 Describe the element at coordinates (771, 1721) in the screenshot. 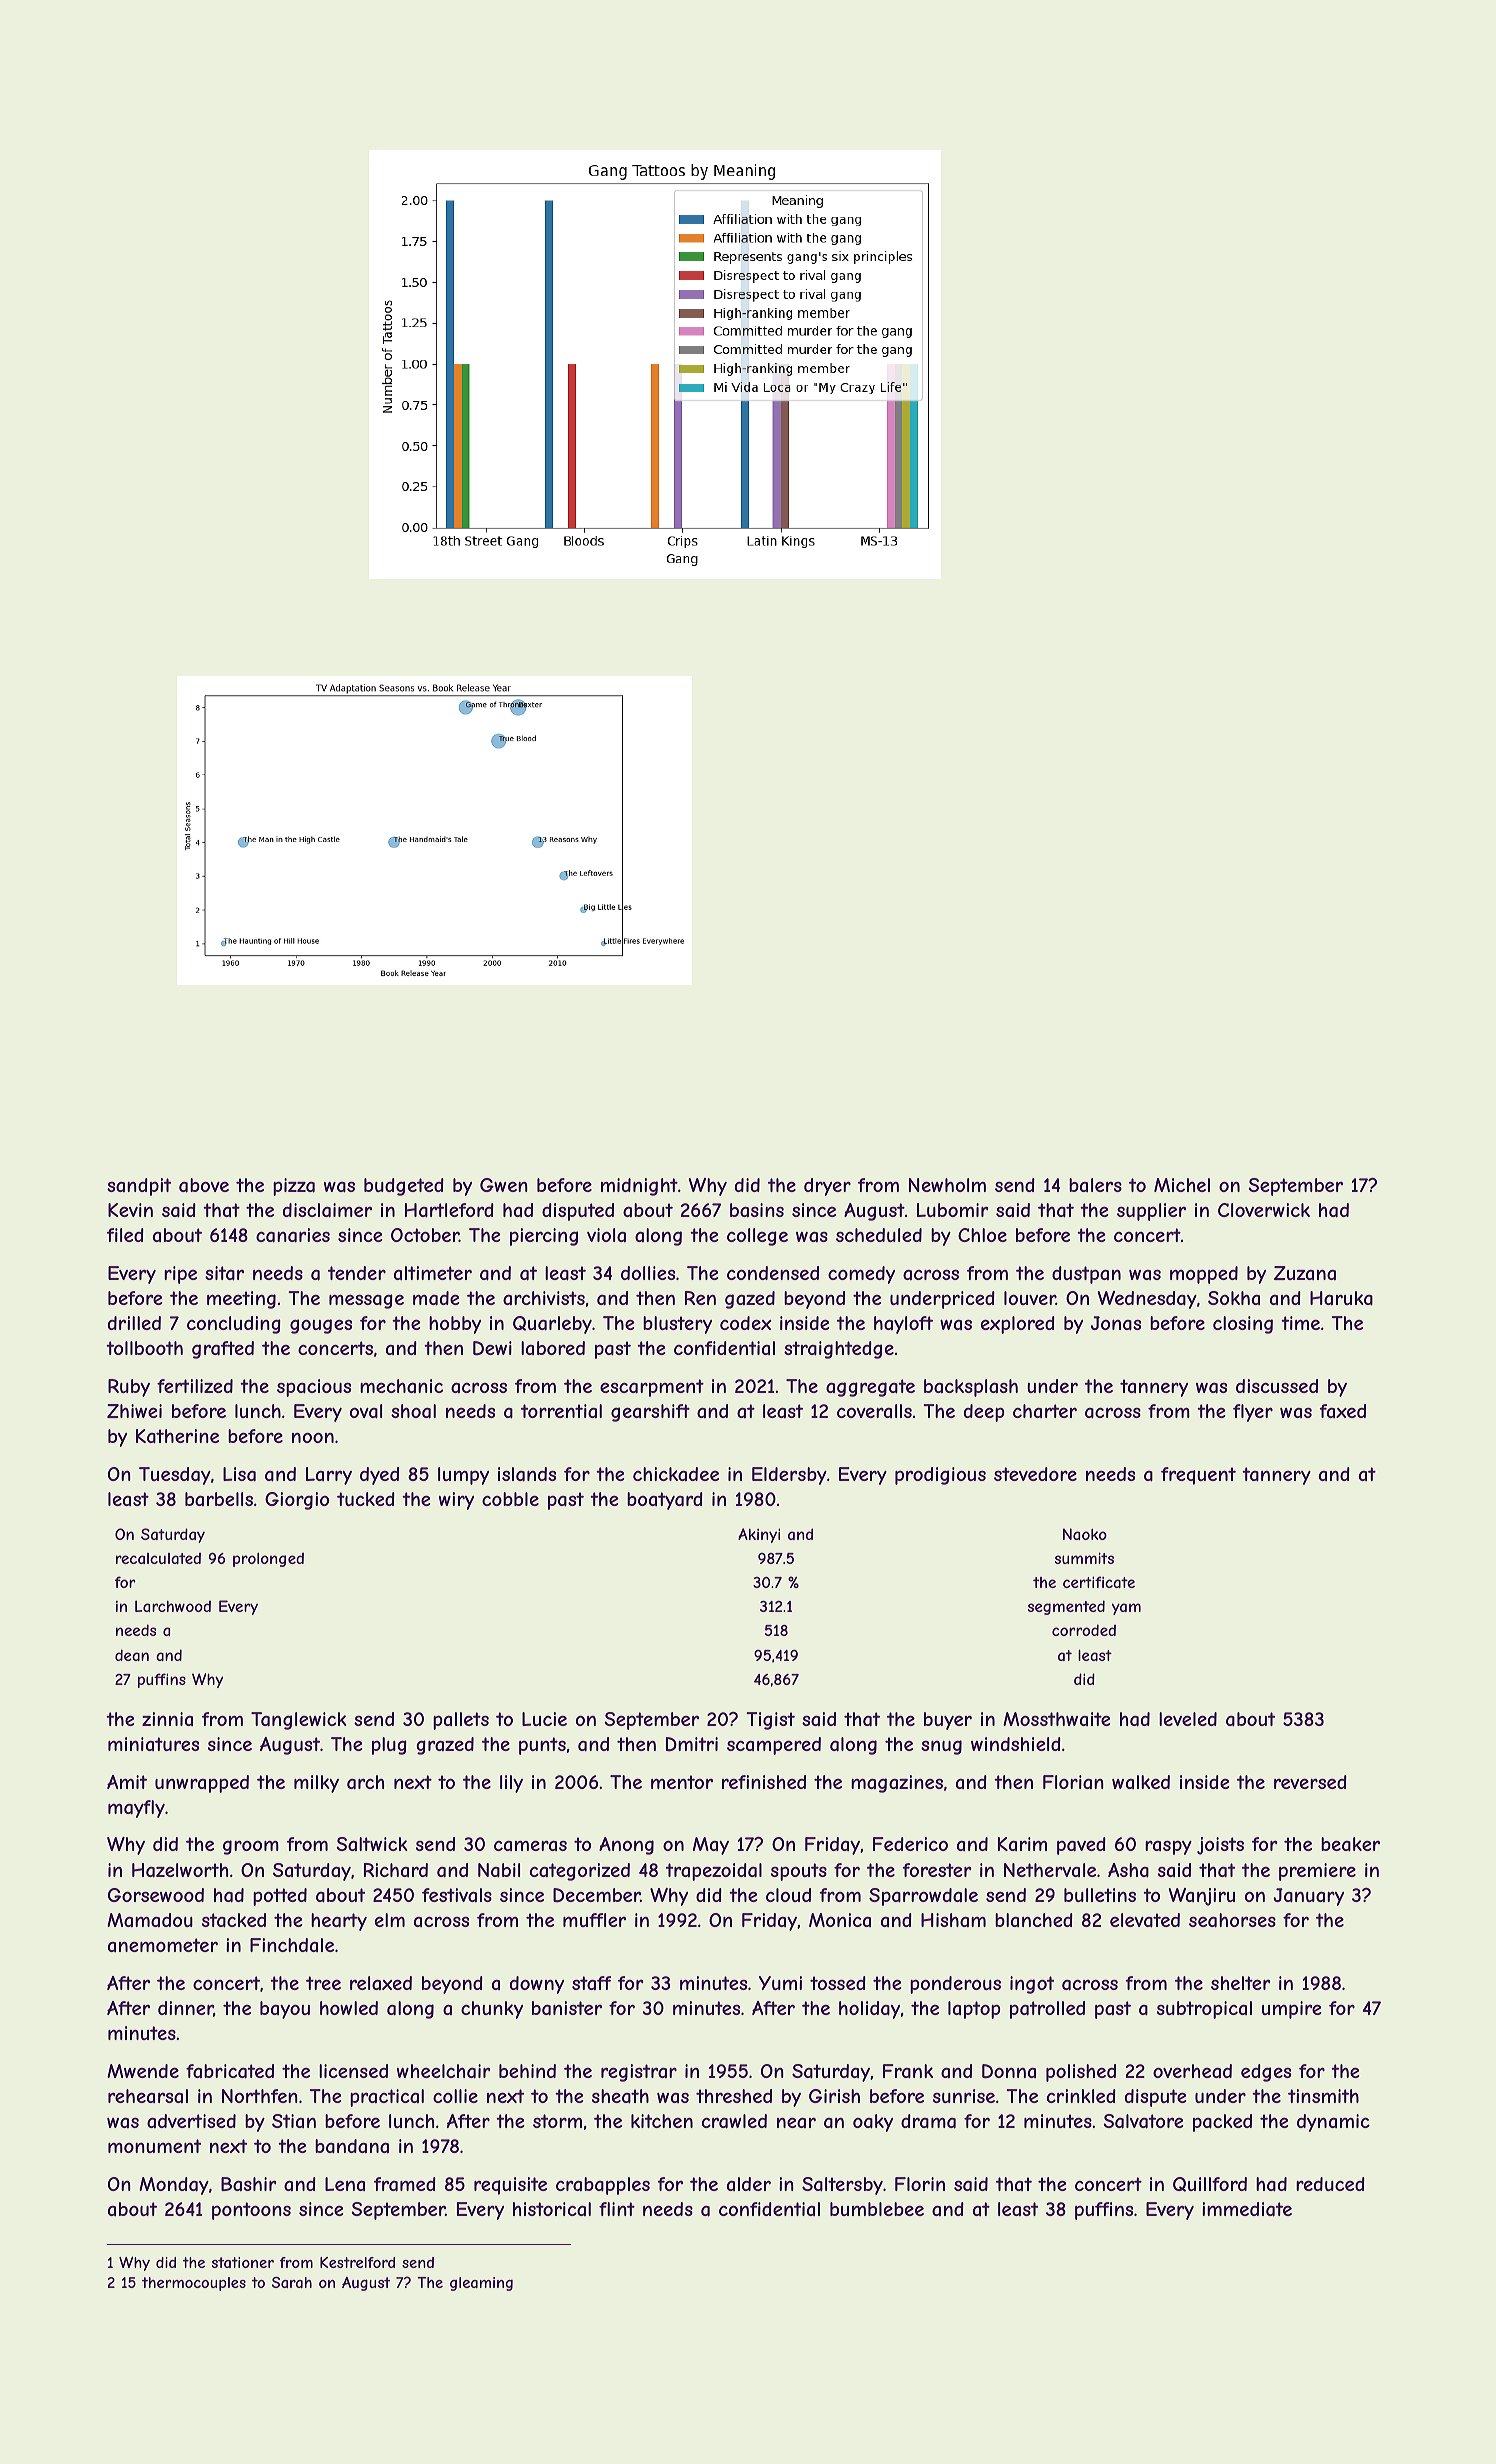

I see `Tigist` at that location.
